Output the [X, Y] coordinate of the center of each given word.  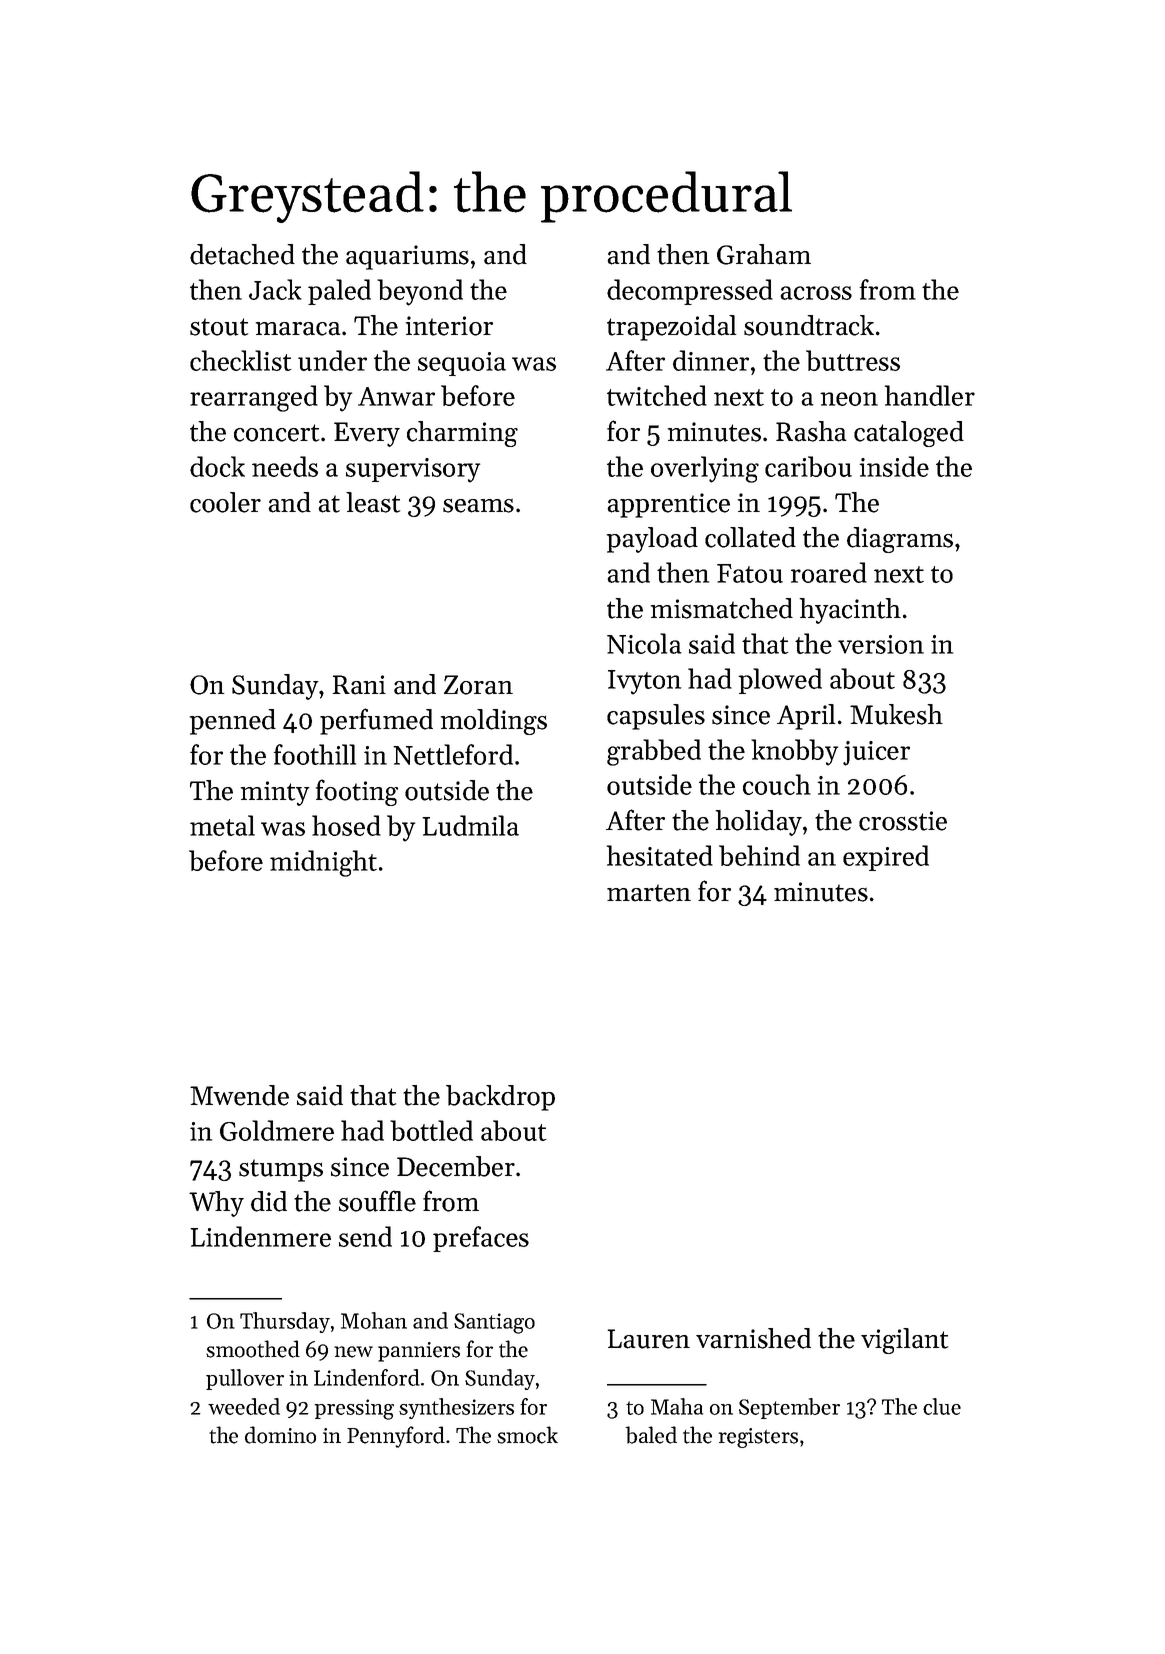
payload [652, 540]
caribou [808, 466]
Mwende [239, 1095]
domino [280, 1435]
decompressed [690, 292]
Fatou [750, 573]
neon [849, 399]
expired [886, 858]
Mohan [374, 1320]
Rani [359, 685]
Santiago [494, 1323]
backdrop [500, 1098]
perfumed [376, 721]
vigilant [904, 1341]
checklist [240, 360]
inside [894, 466]
